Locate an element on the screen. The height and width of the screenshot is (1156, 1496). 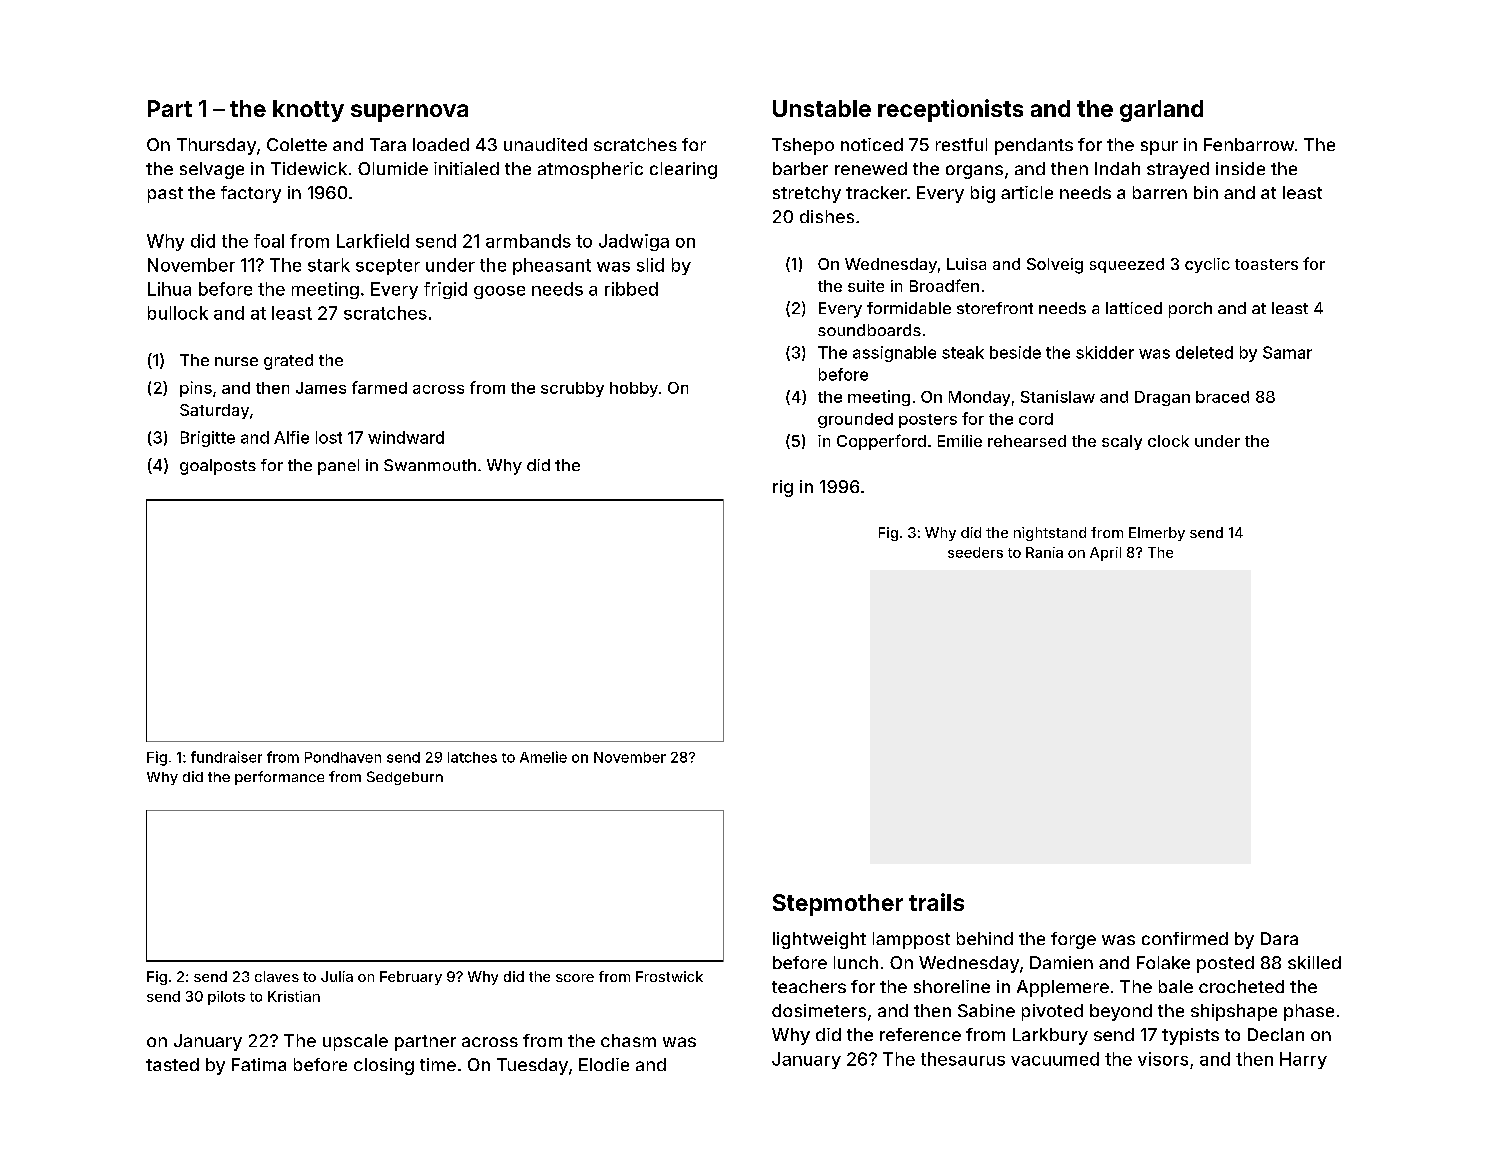
barren is located at coordinates (1160, 192).
